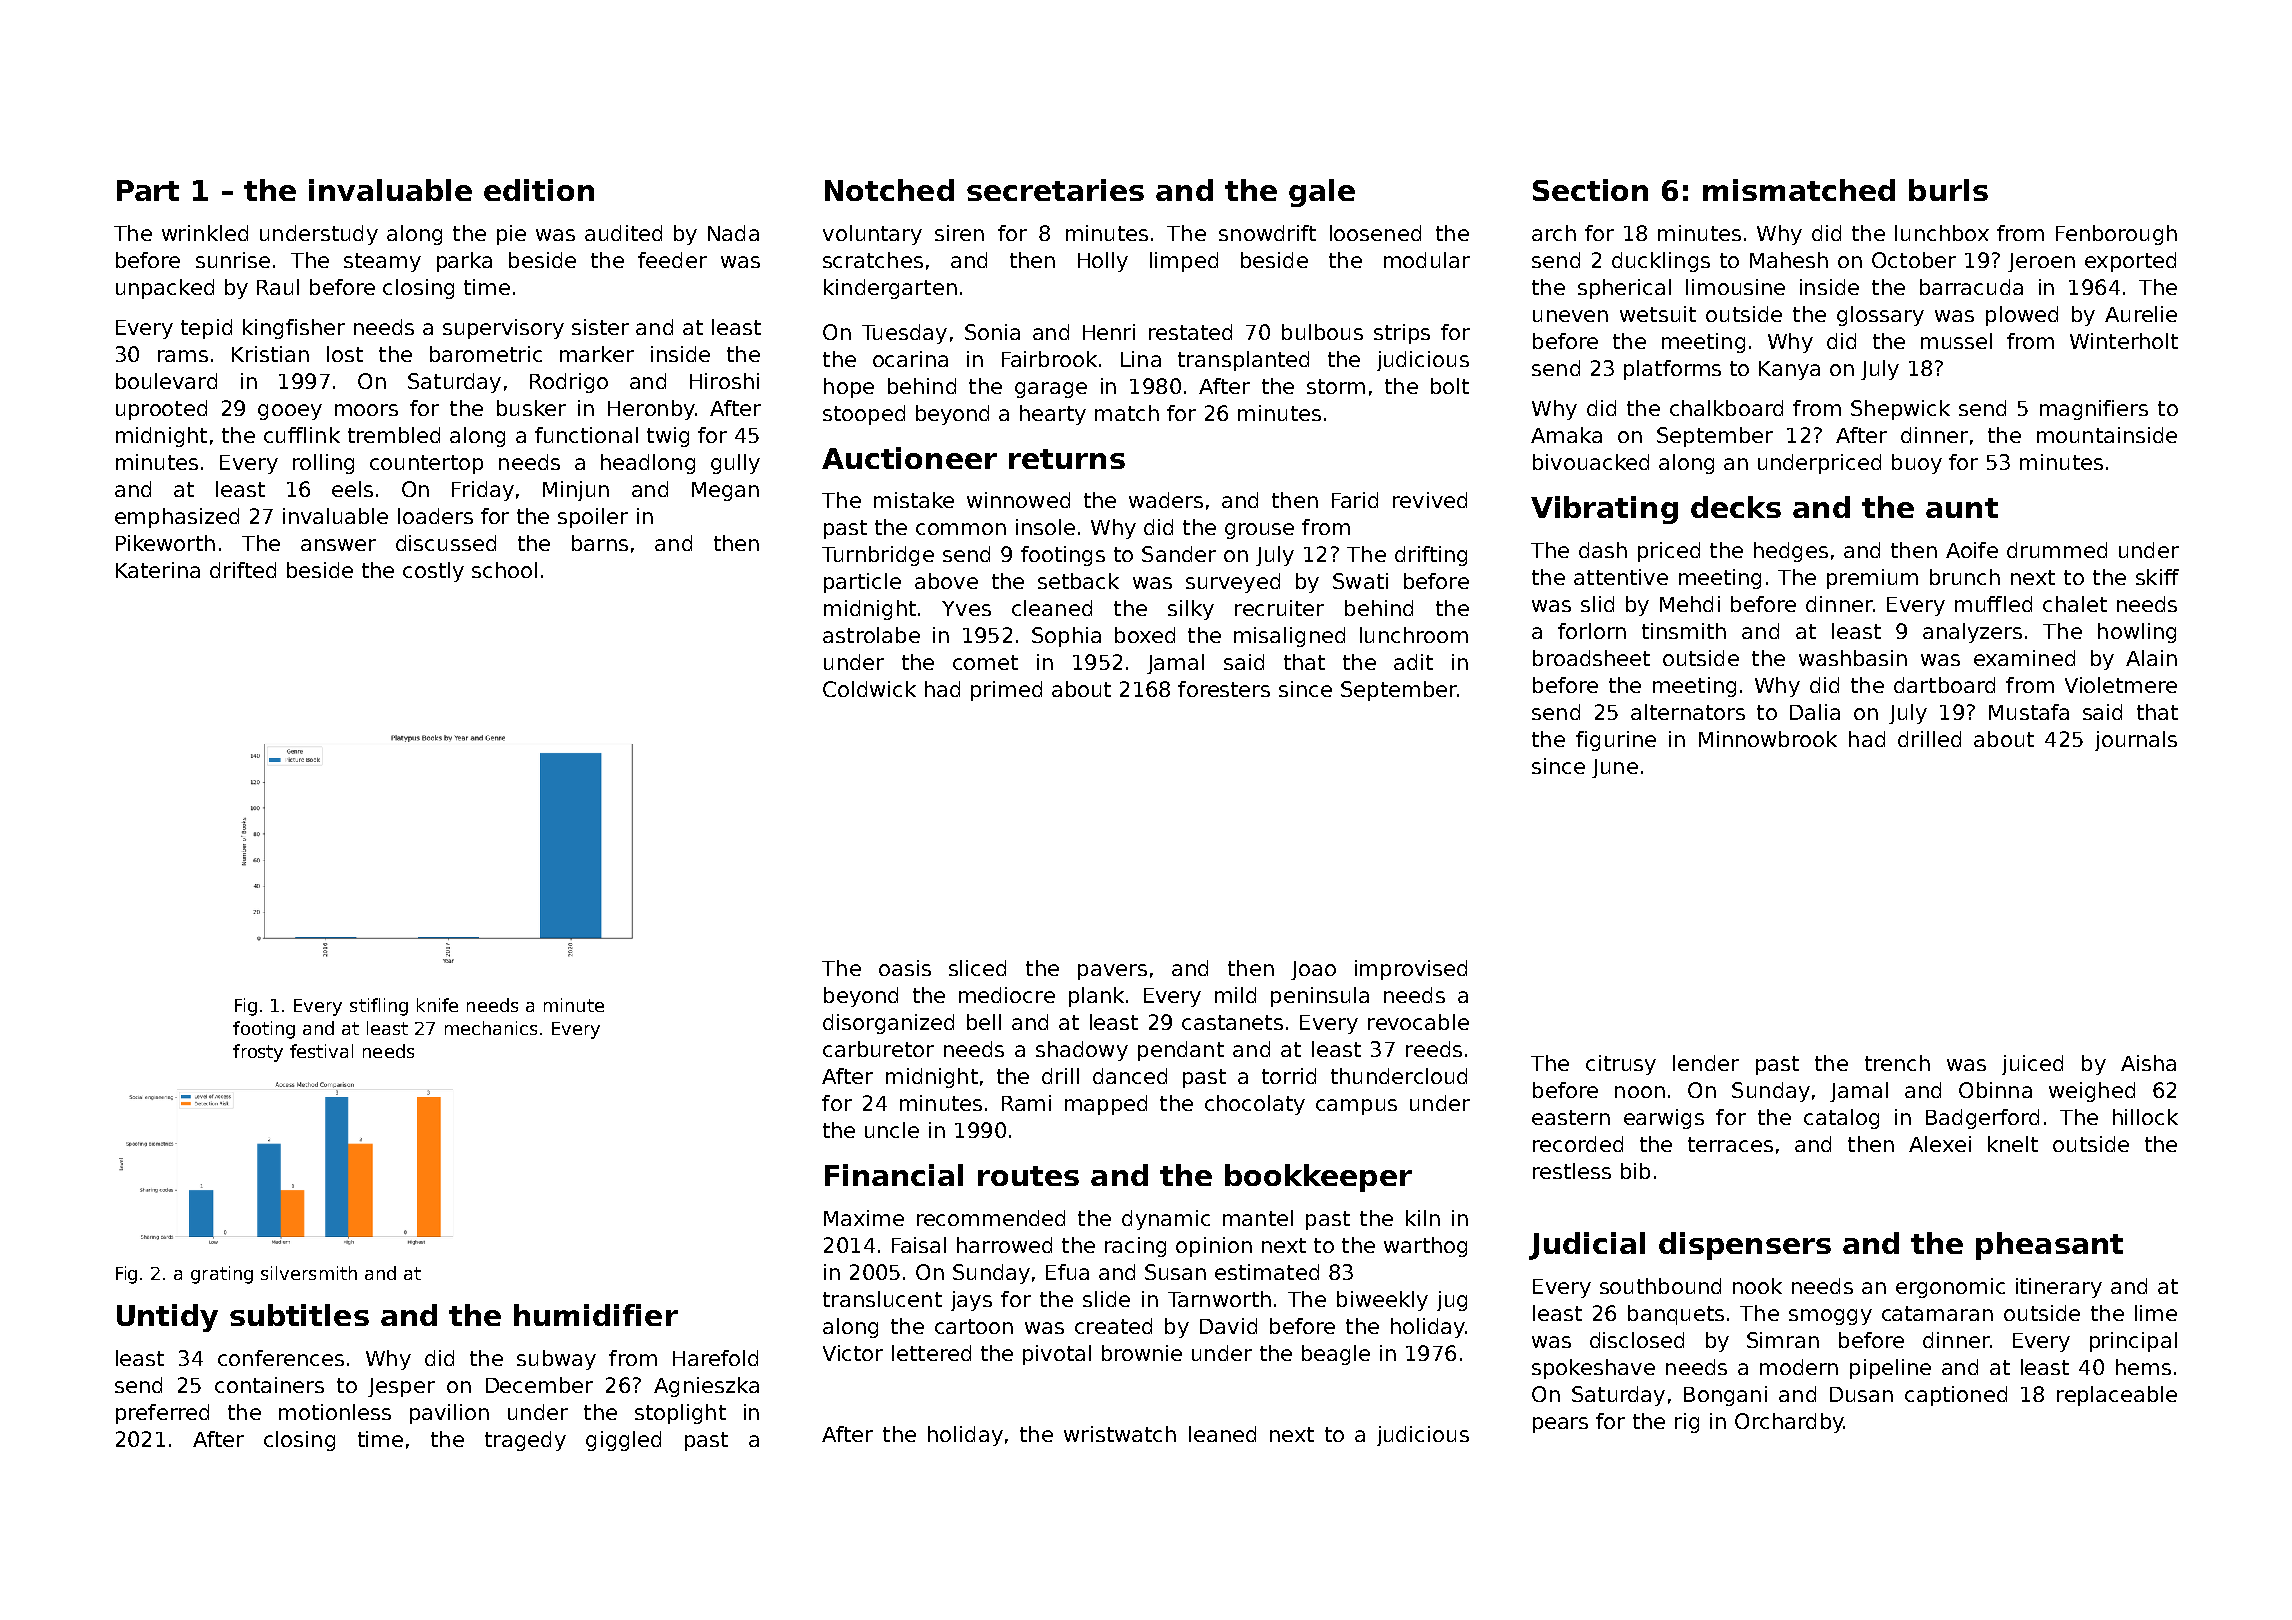  What do you see at coordinates (1411, 970) in the screenshot?
I see `improvised` at bounding box center [1411, 970].
